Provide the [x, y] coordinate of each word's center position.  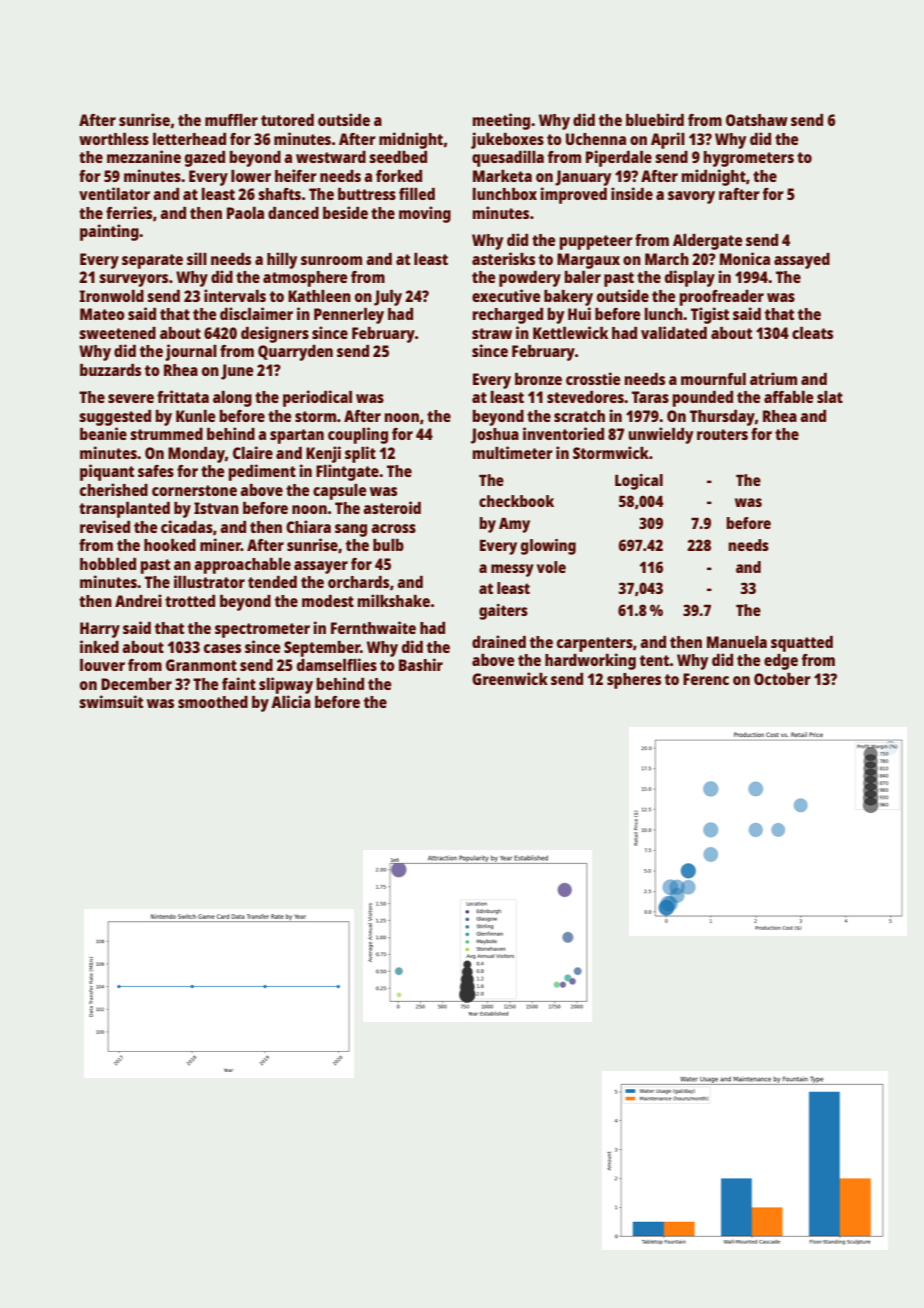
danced [293, 213]
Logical [639, 482]
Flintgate [347, 472]
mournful [713, 379]
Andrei [138, 600]
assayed [802, 261]
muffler [231, 120]
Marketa [502, 176]
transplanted [124, 510]
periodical [317, 398]
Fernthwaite [373, 627]
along [232, 399]
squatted [802, 644]
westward [331, 157]
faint [239, 683]
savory [691, 197]
